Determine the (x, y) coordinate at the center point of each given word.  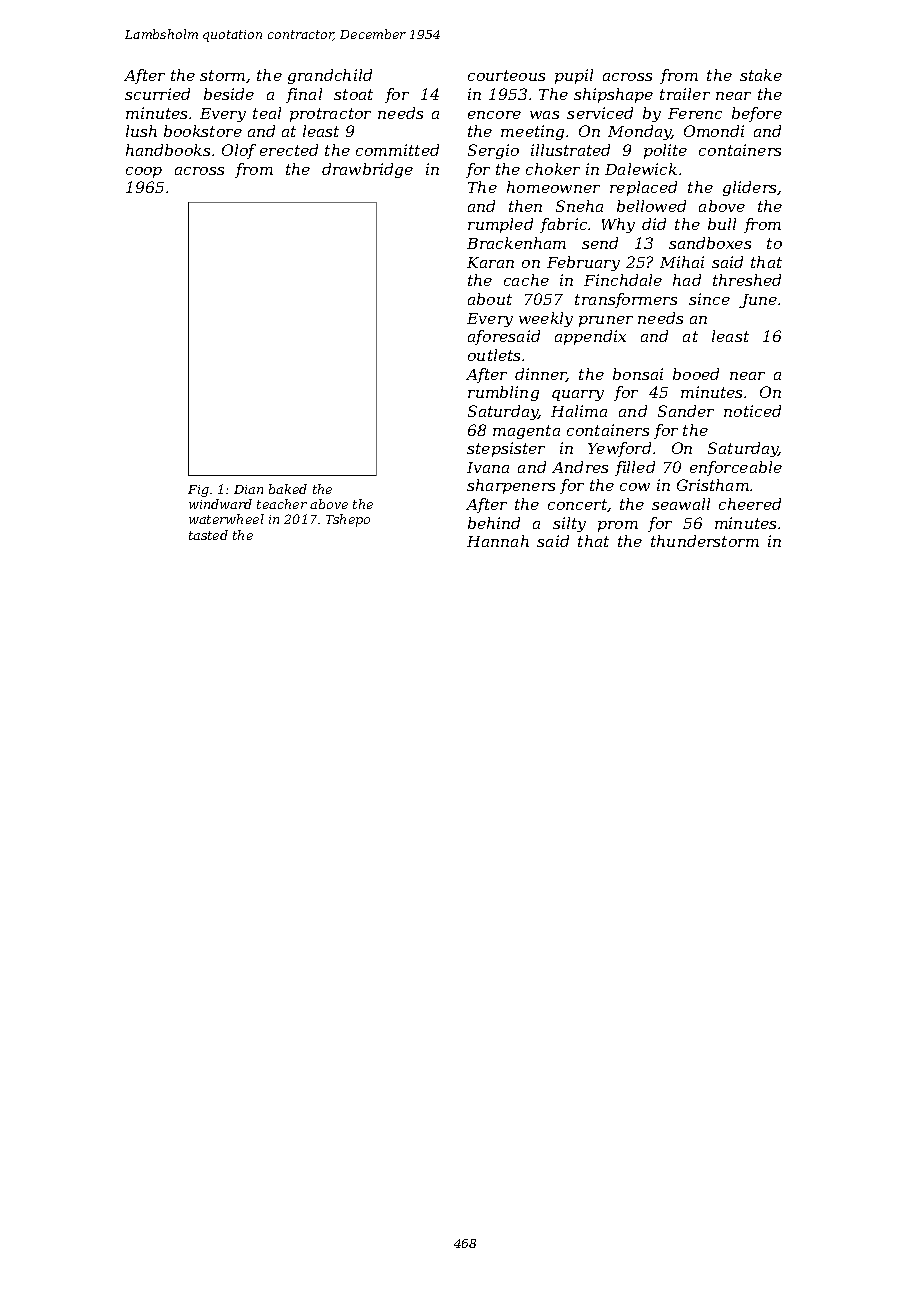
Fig (198, 491)
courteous (506, 75)
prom (618, 526)
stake (761, 75)
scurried (157, 94)
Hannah (498, 541)
